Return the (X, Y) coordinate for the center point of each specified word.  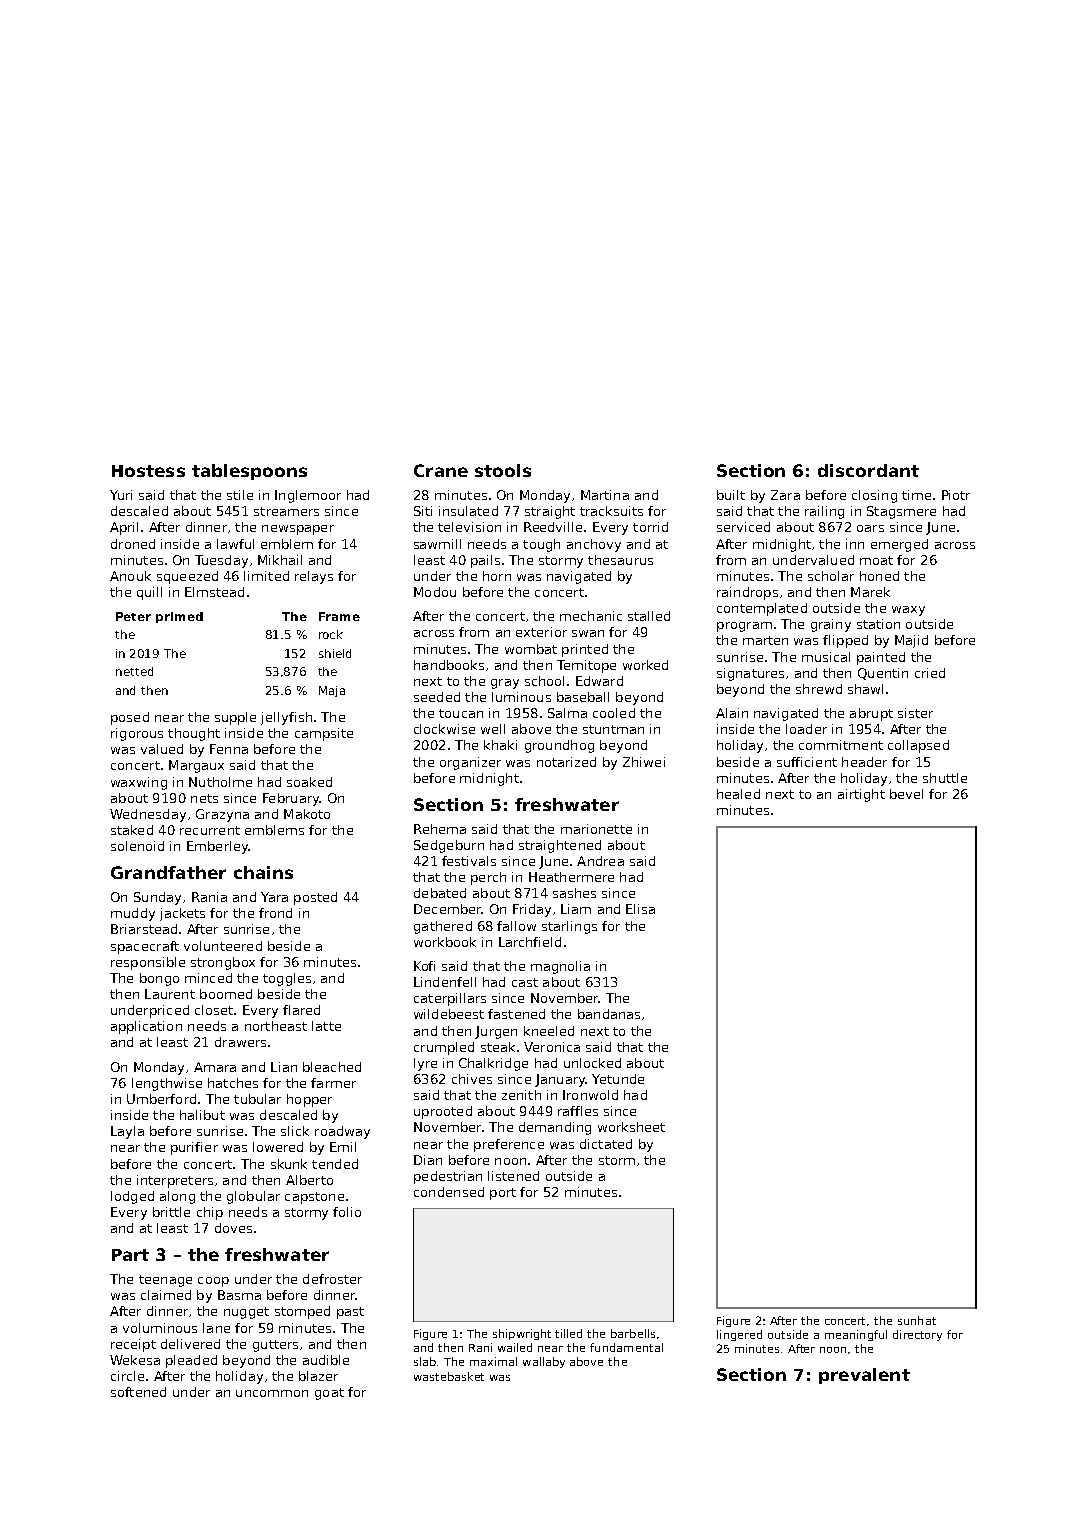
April (124, 528)
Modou (435, 592)
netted (134, 671)
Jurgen (496, 1032)
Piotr (956, 495)
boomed (226, 994)
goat (329, 1394)
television (469, 527)
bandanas (609, 1014)
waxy (908, 611)
